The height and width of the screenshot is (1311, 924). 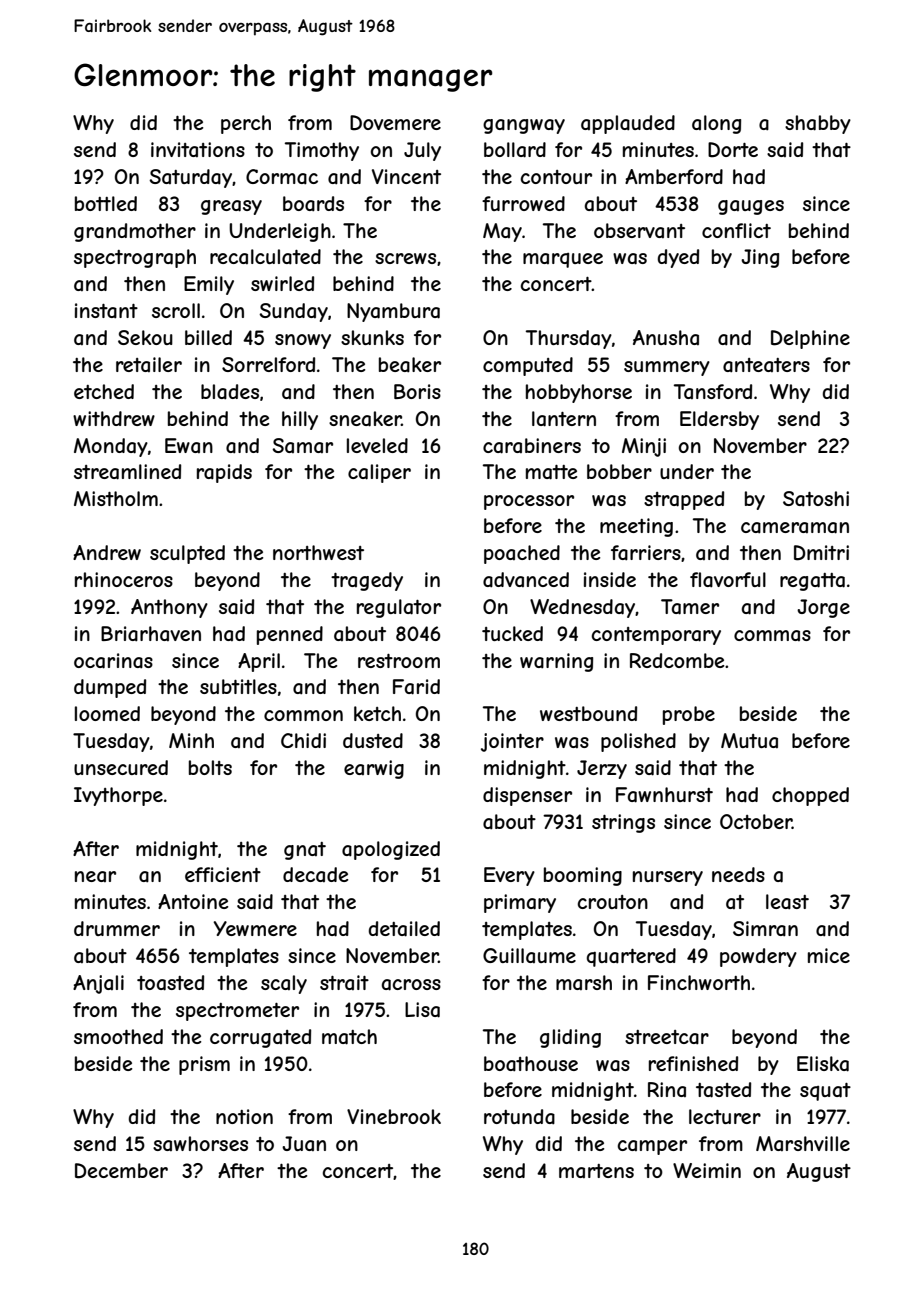 What do you see at coordinates (707, 1170) in the screenshot?
I see `Weimin` at bounding box center [707, 1170].
